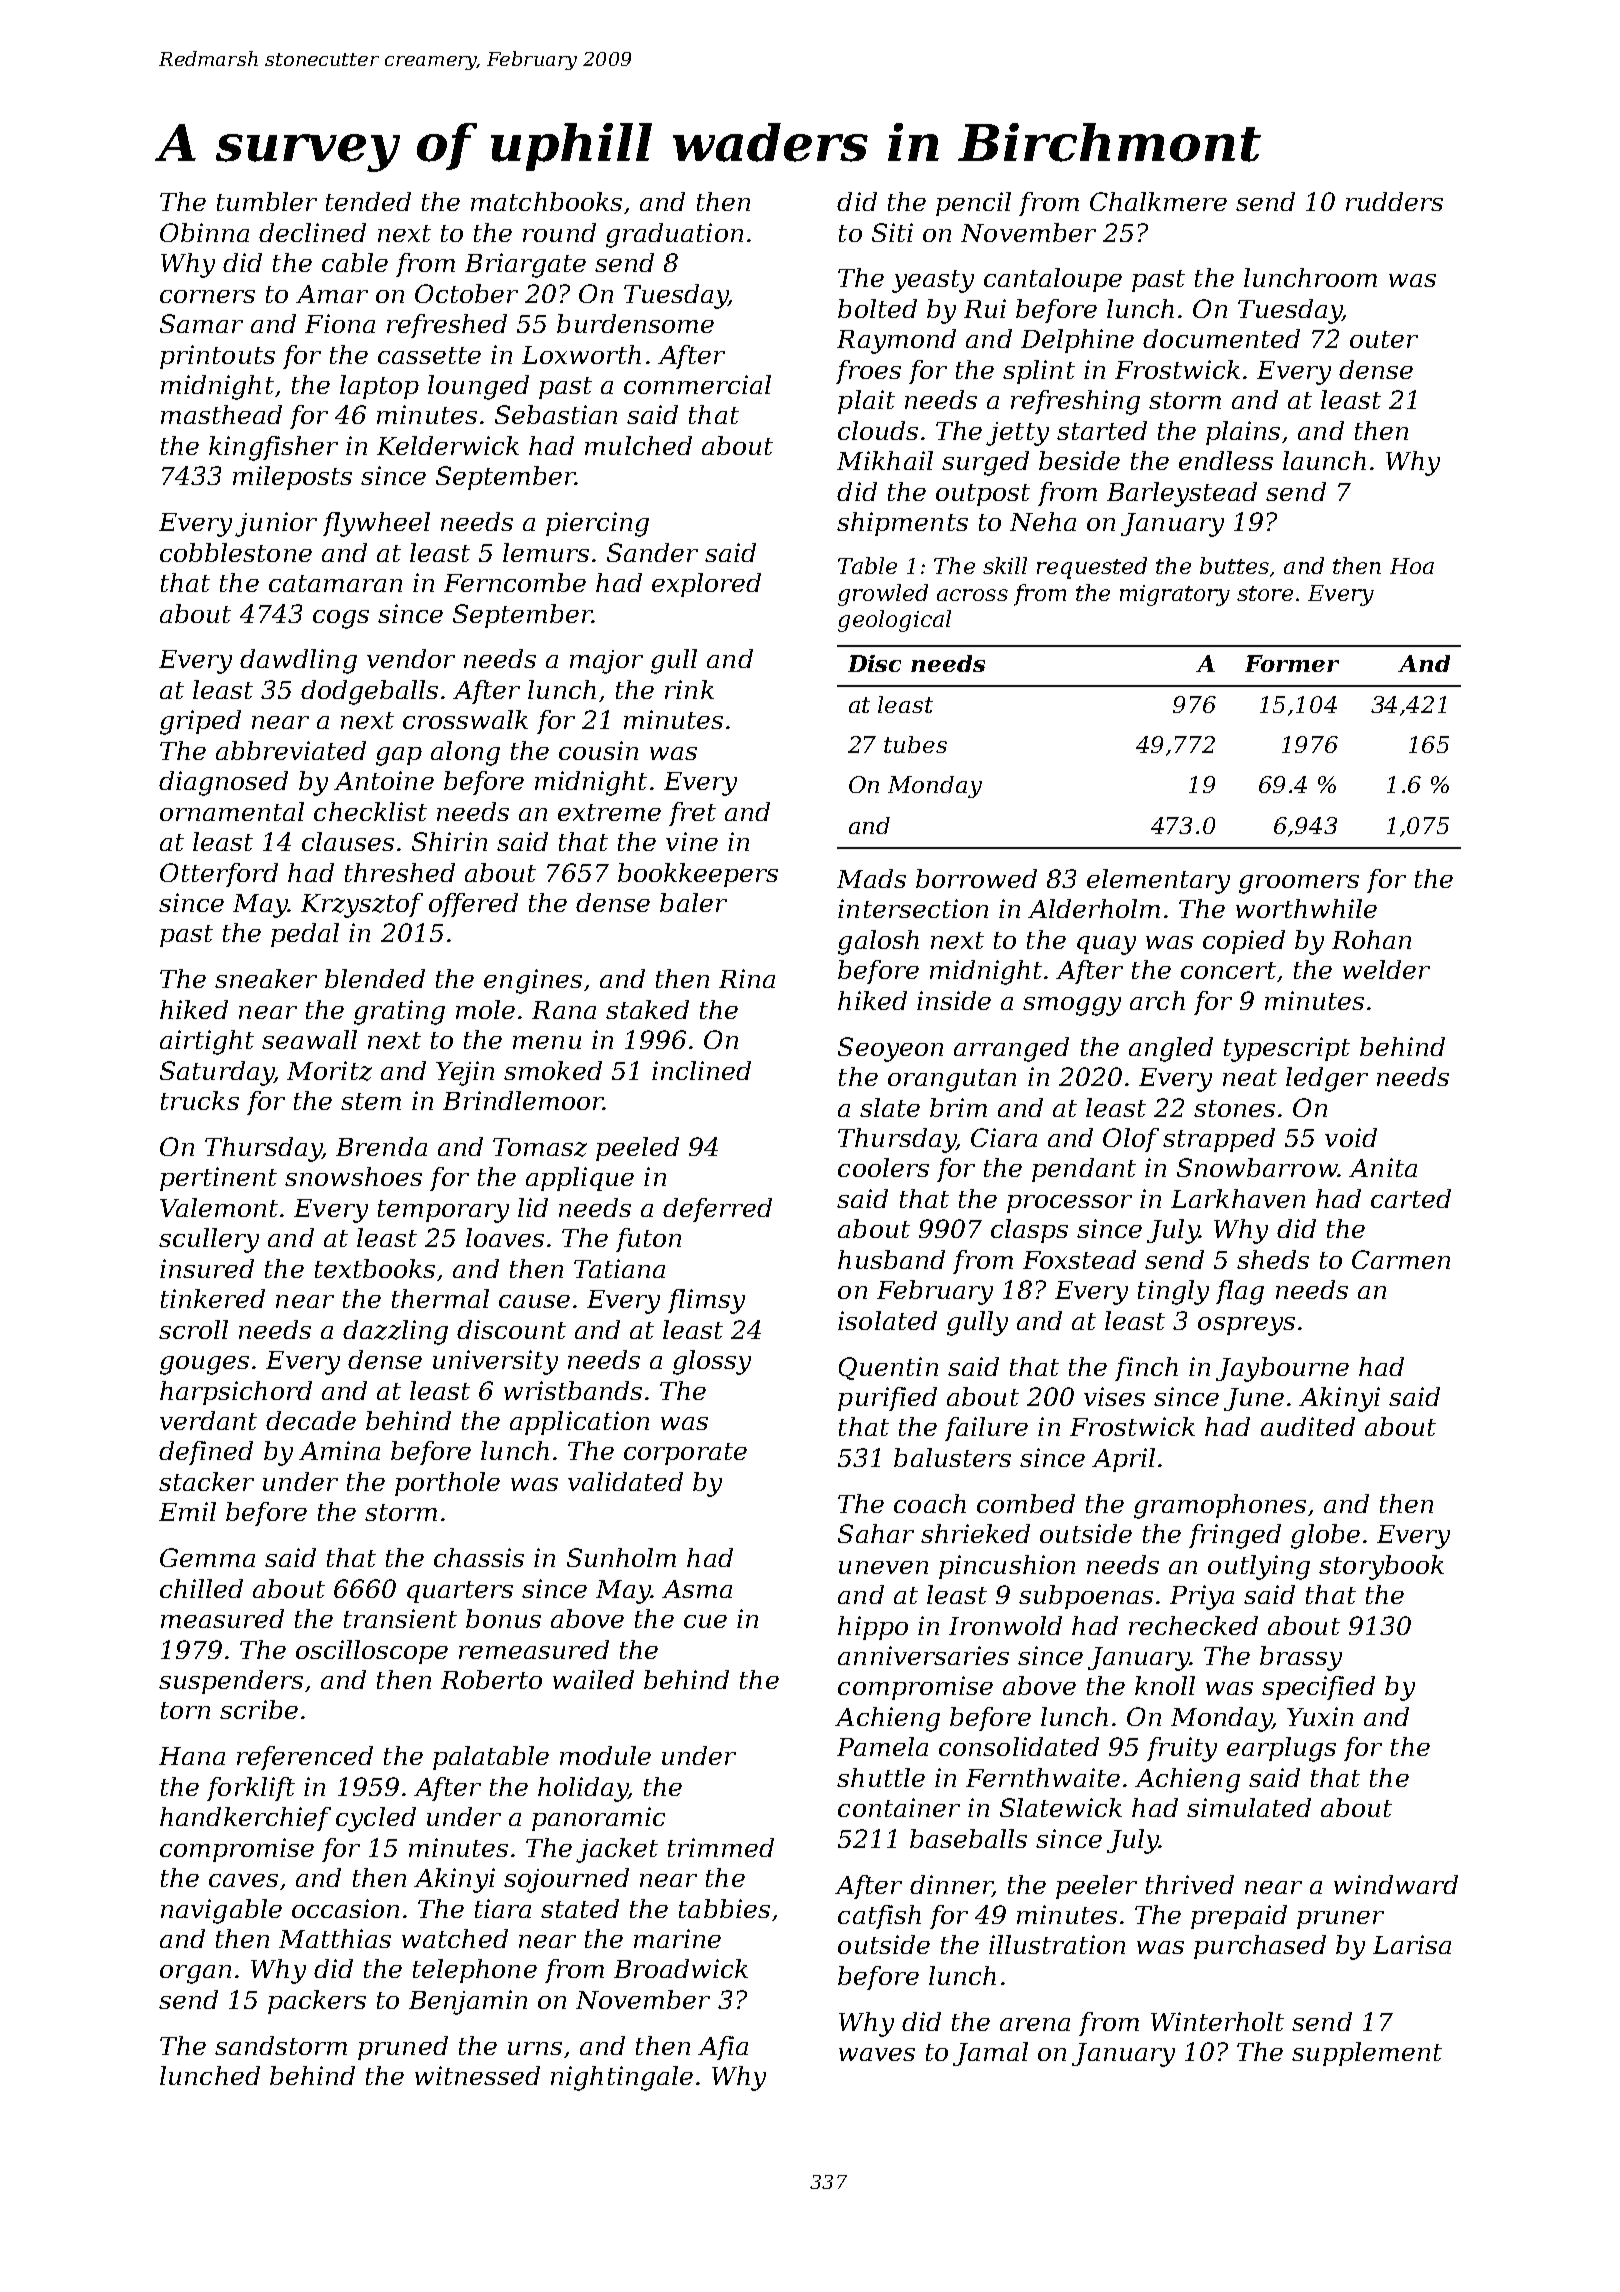 The width and height of the screenshot is (1620, 2292). I want to click on geological, so click(894, 621).
